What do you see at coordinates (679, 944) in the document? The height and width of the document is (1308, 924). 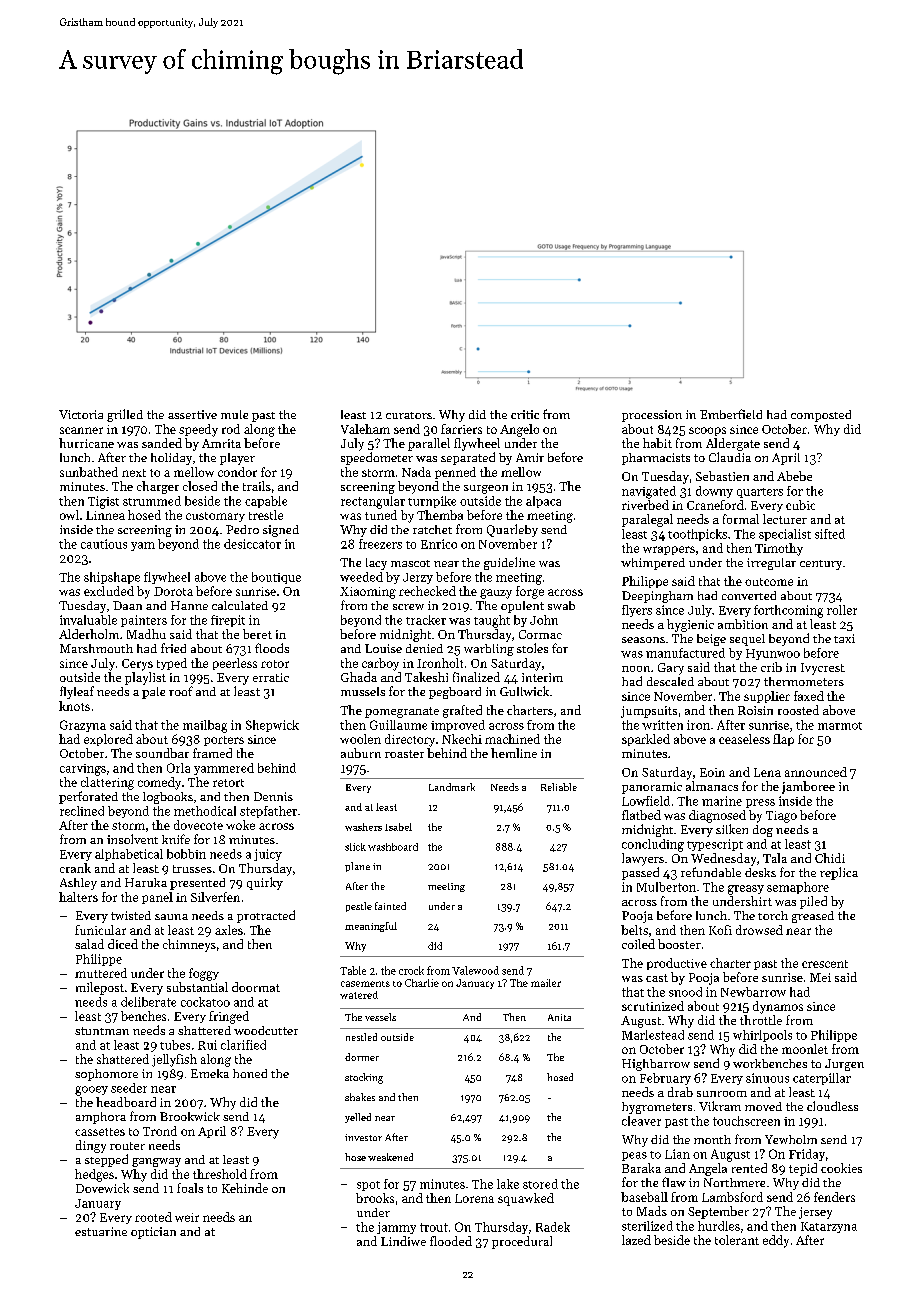 I see `booster` at bounding box center [679, 944].
